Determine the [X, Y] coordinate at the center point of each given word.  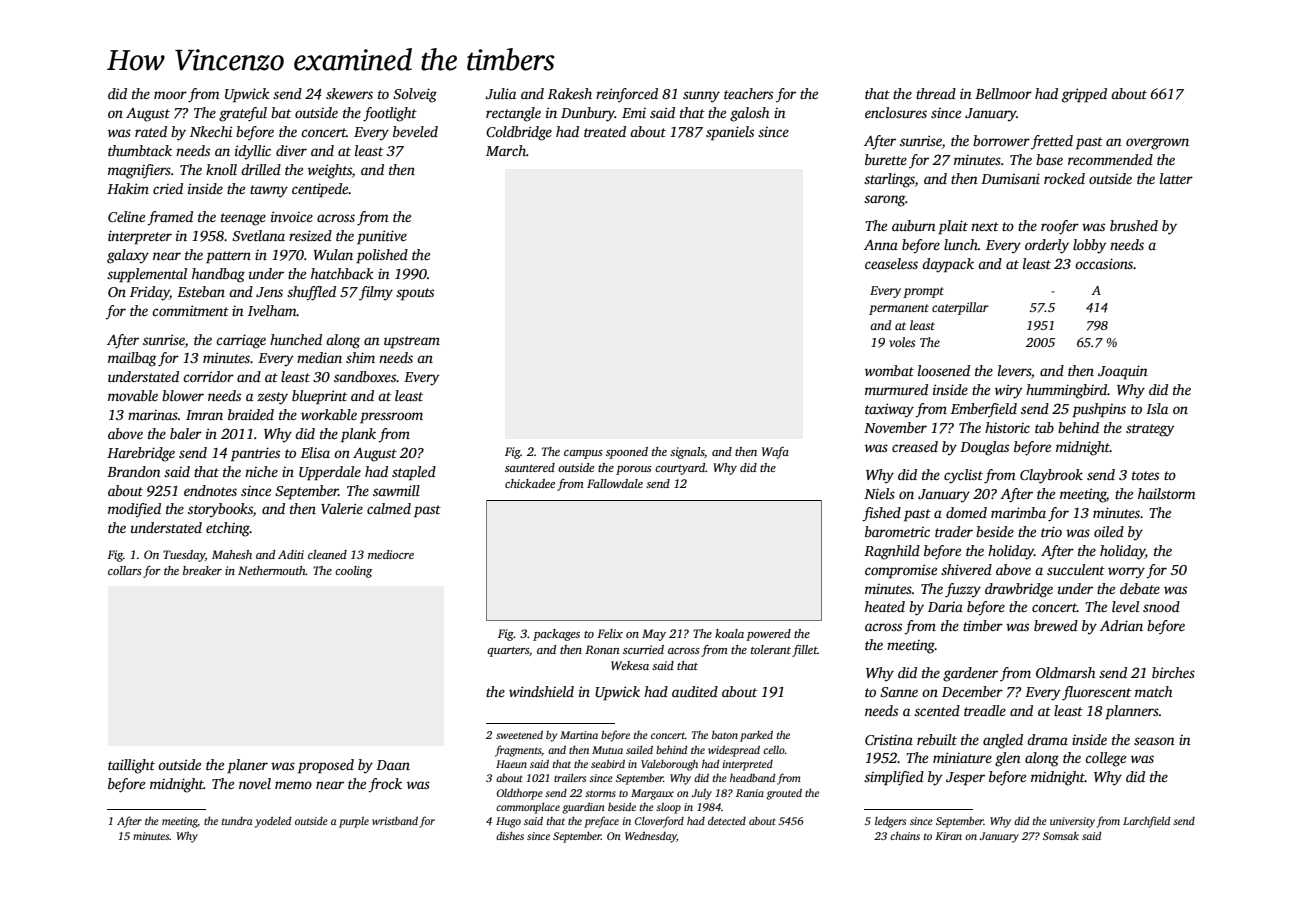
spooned [627, 453]
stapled [414, 473]
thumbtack [140, 150]
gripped [1084, 95]
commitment [190, 310]
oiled [1109, 531]
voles [902, 342]
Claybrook [1051, 476]
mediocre [391, 554]
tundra [237, 821]
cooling [353, 572]
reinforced [627, 95]
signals [687, 453]
